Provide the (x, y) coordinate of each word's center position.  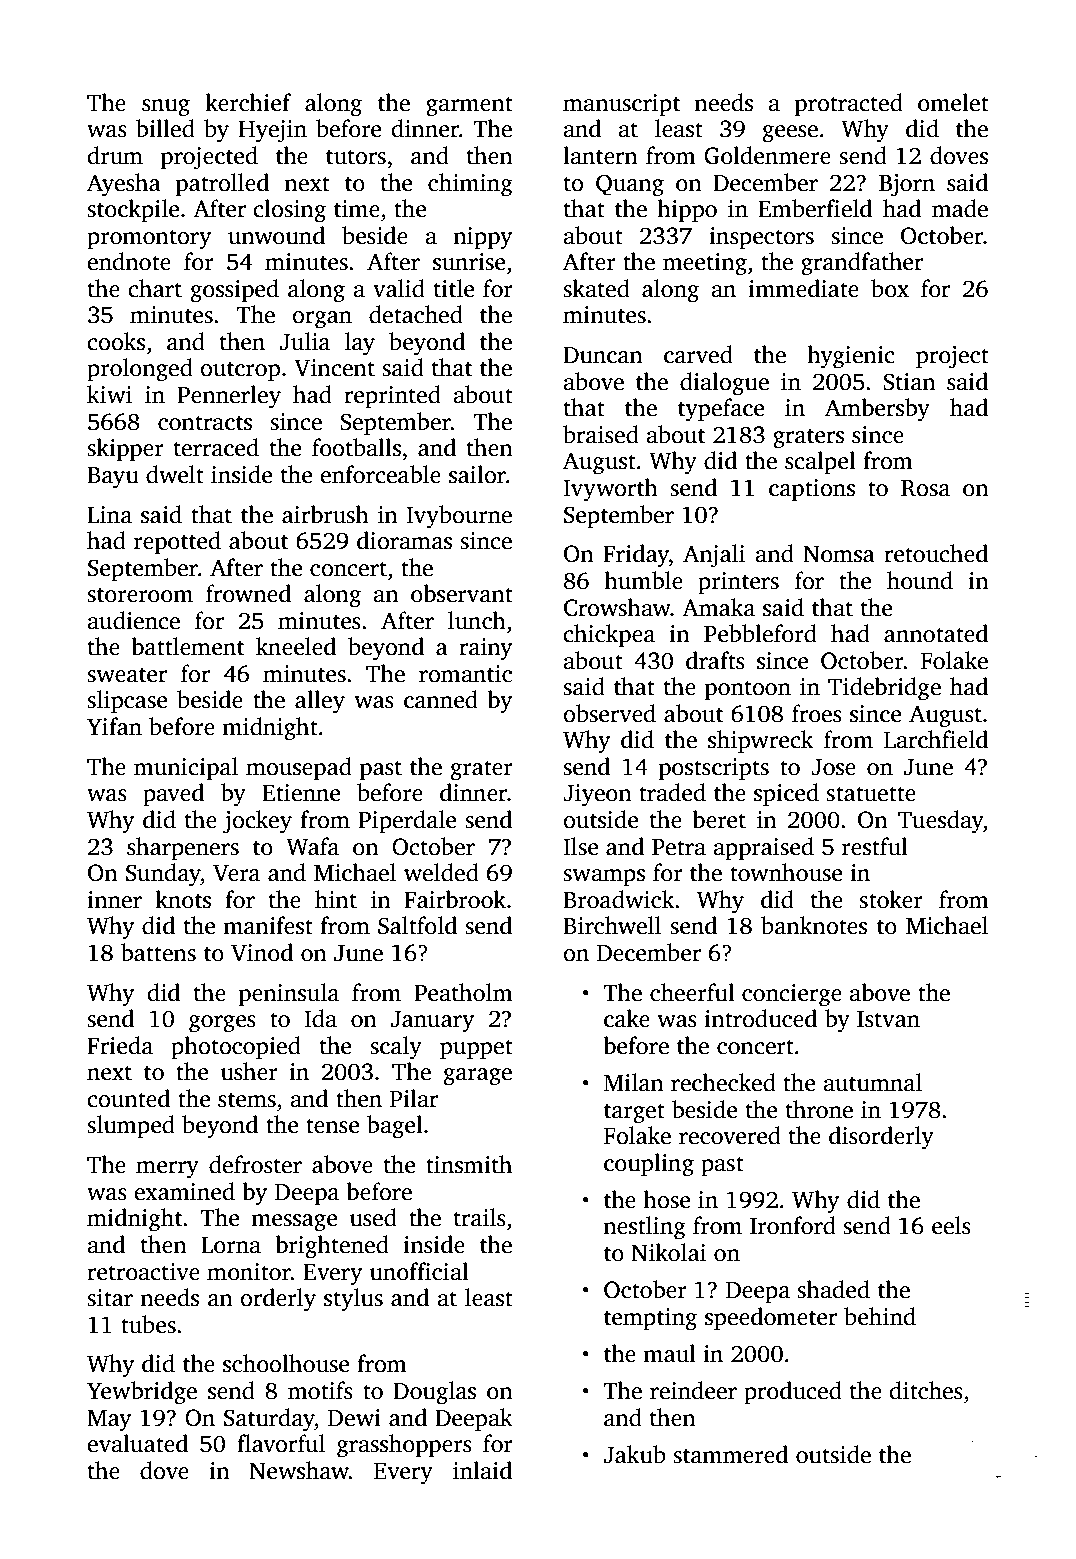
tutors (356, 157)
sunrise (469, 262)
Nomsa (839, 554)
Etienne (301, 793)
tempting (650, 1319)
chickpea (609, 635)
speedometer (771, 1318)
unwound (276, 235)
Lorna (231, 1245)
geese (790, 134)
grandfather (862, 264)
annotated (936, 633)
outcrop (240, 371)
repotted (177, 542)
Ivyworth (610, 490)
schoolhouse (286, 1363)
